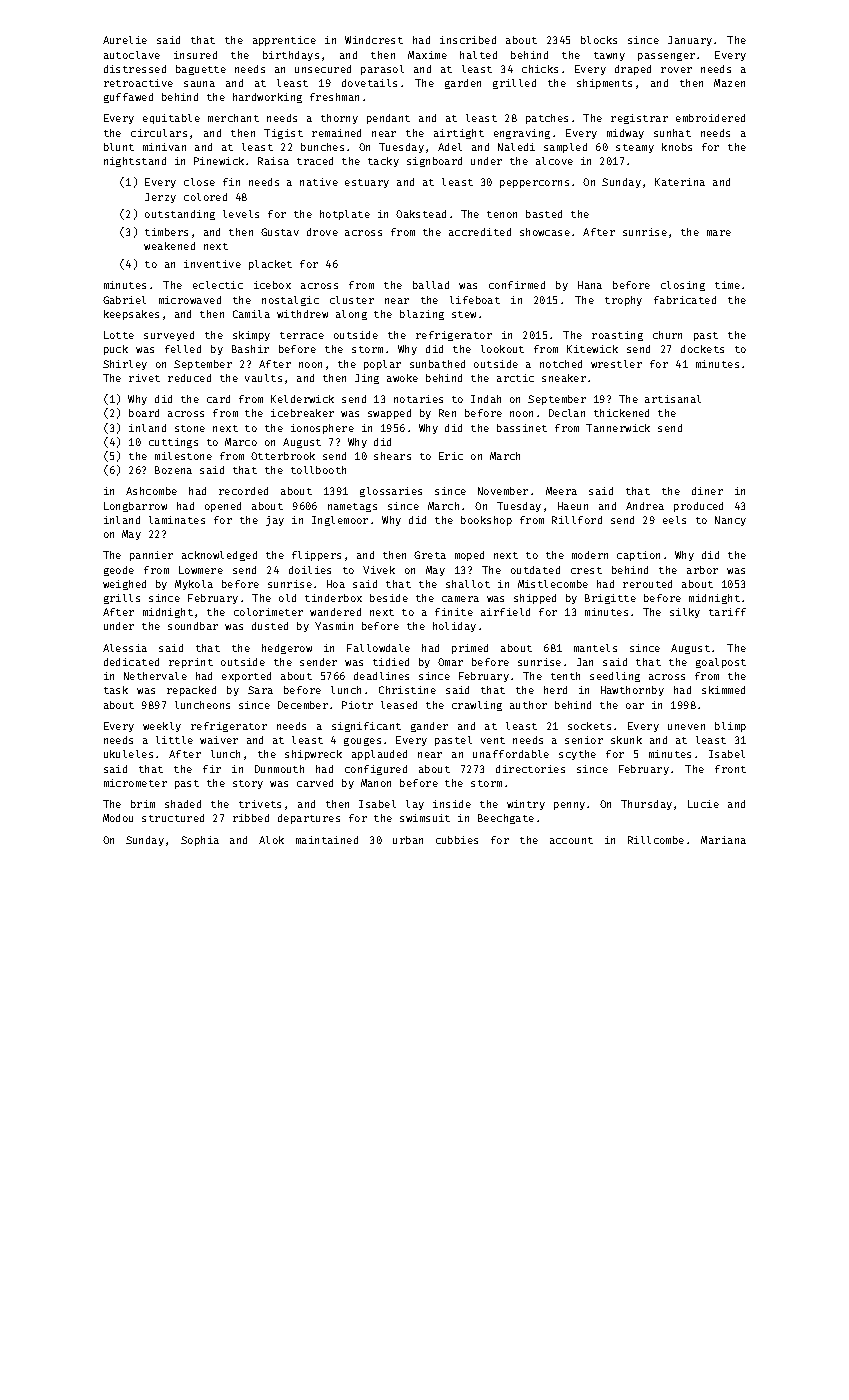  I want to click on Hawthornby, so click(632, 691).
